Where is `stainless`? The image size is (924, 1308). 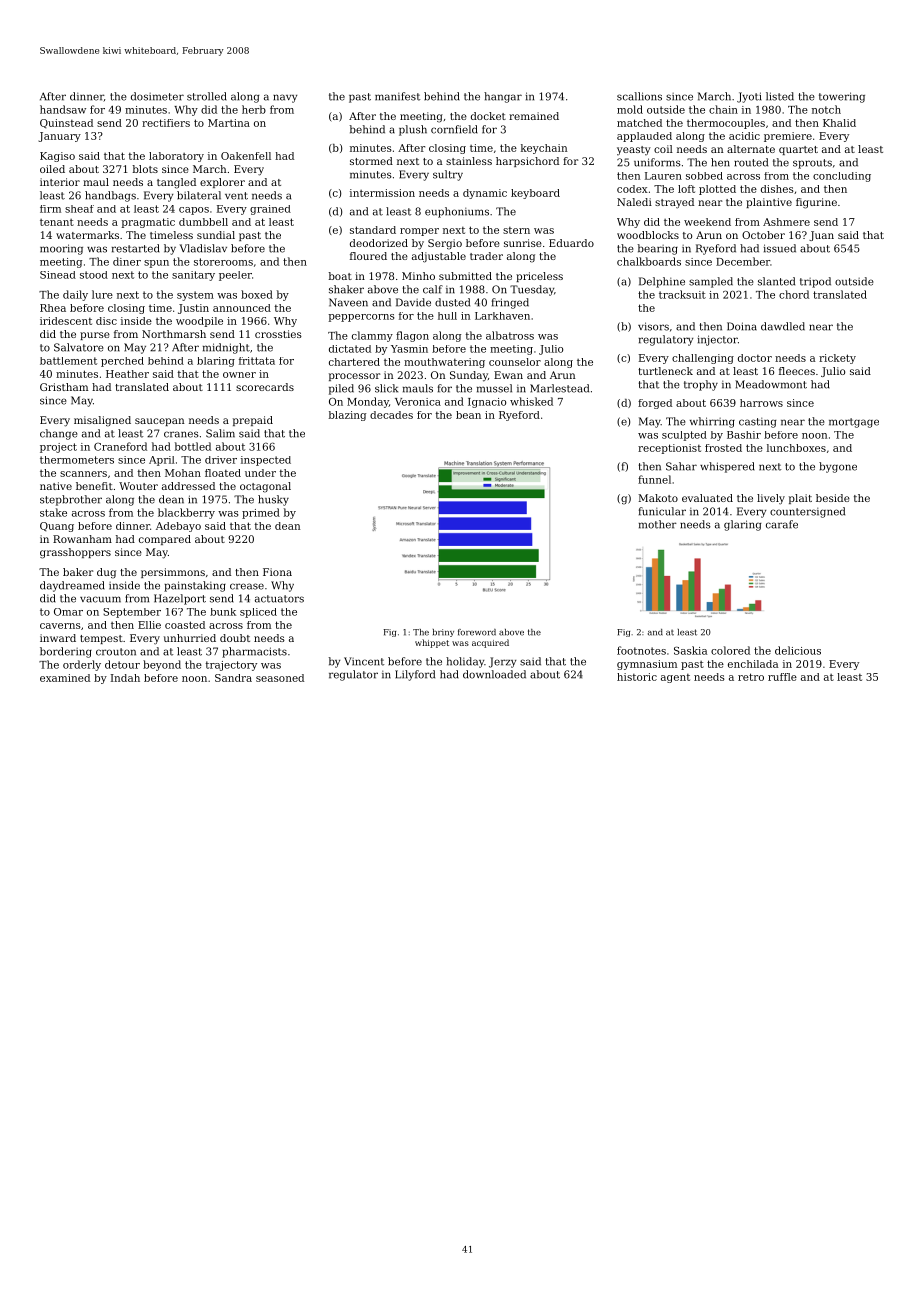 stainless is located at coordinates (469, 161).
